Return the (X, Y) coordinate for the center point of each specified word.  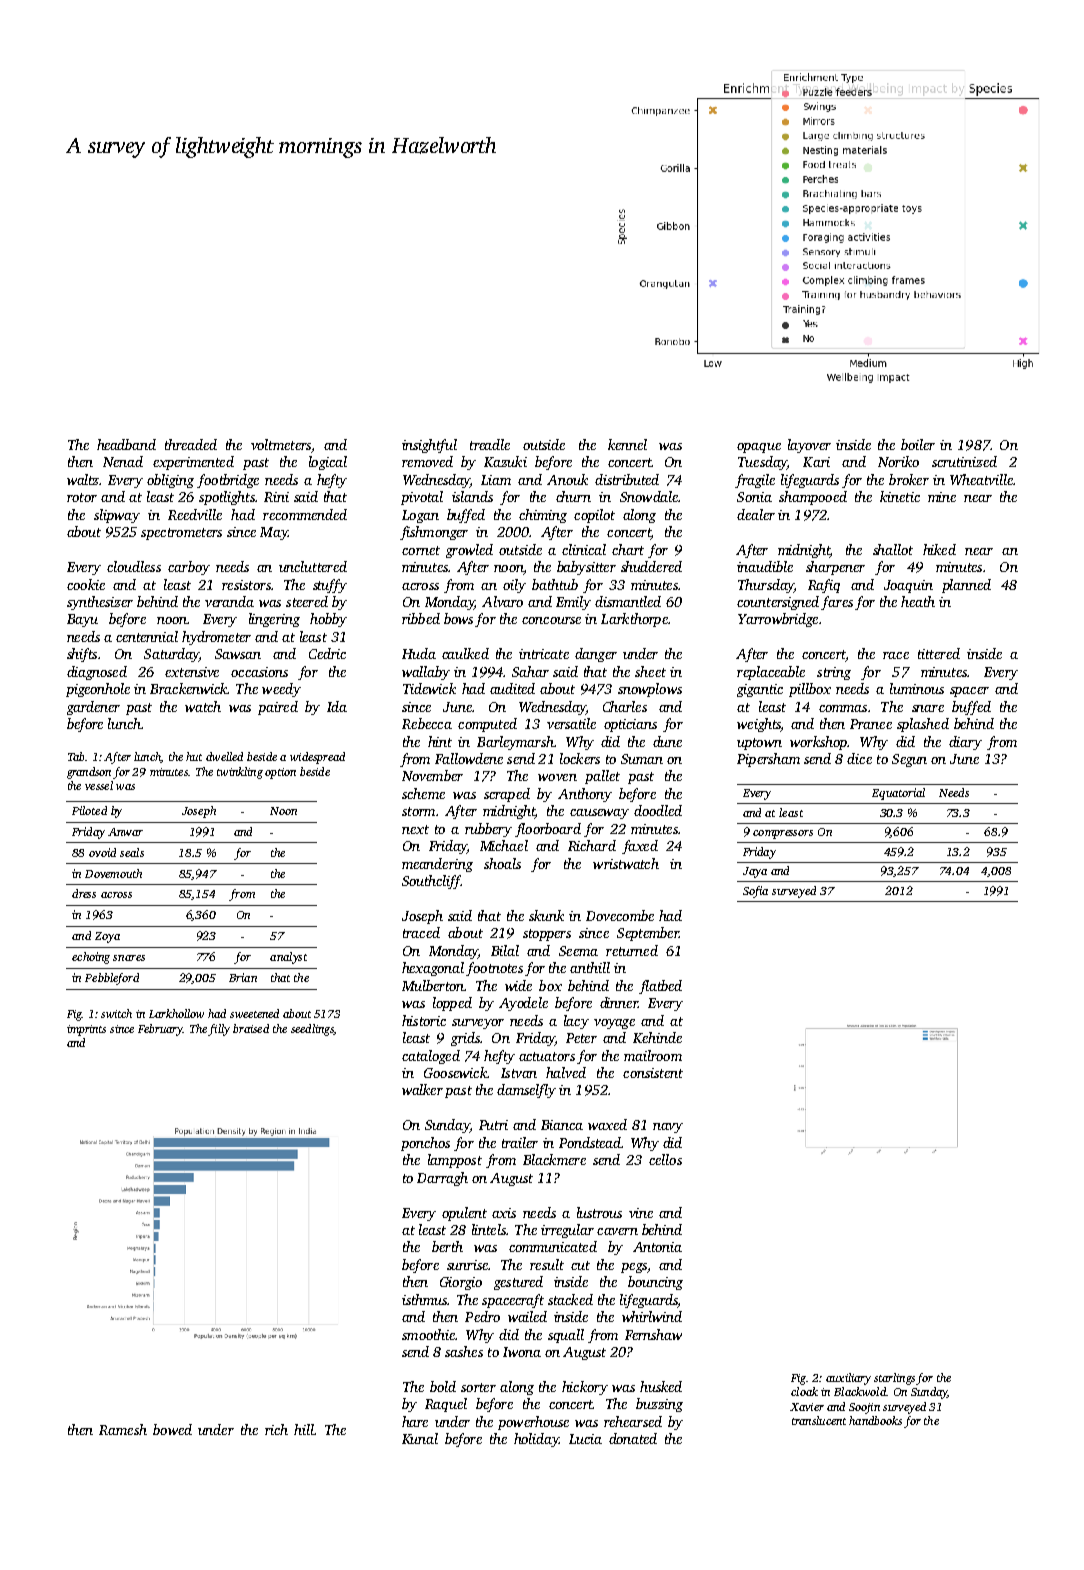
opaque (759, 448)
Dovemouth (113, 873)
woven (557, 777)
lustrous (599, 1212)
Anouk (567, 479)
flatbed (660, 987)
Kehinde (657, 1037)
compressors (783, 834)
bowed (172, 1429)
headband (126, 444)
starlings (894, 1379)
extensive (192, 672)
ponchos (425, 1144)
